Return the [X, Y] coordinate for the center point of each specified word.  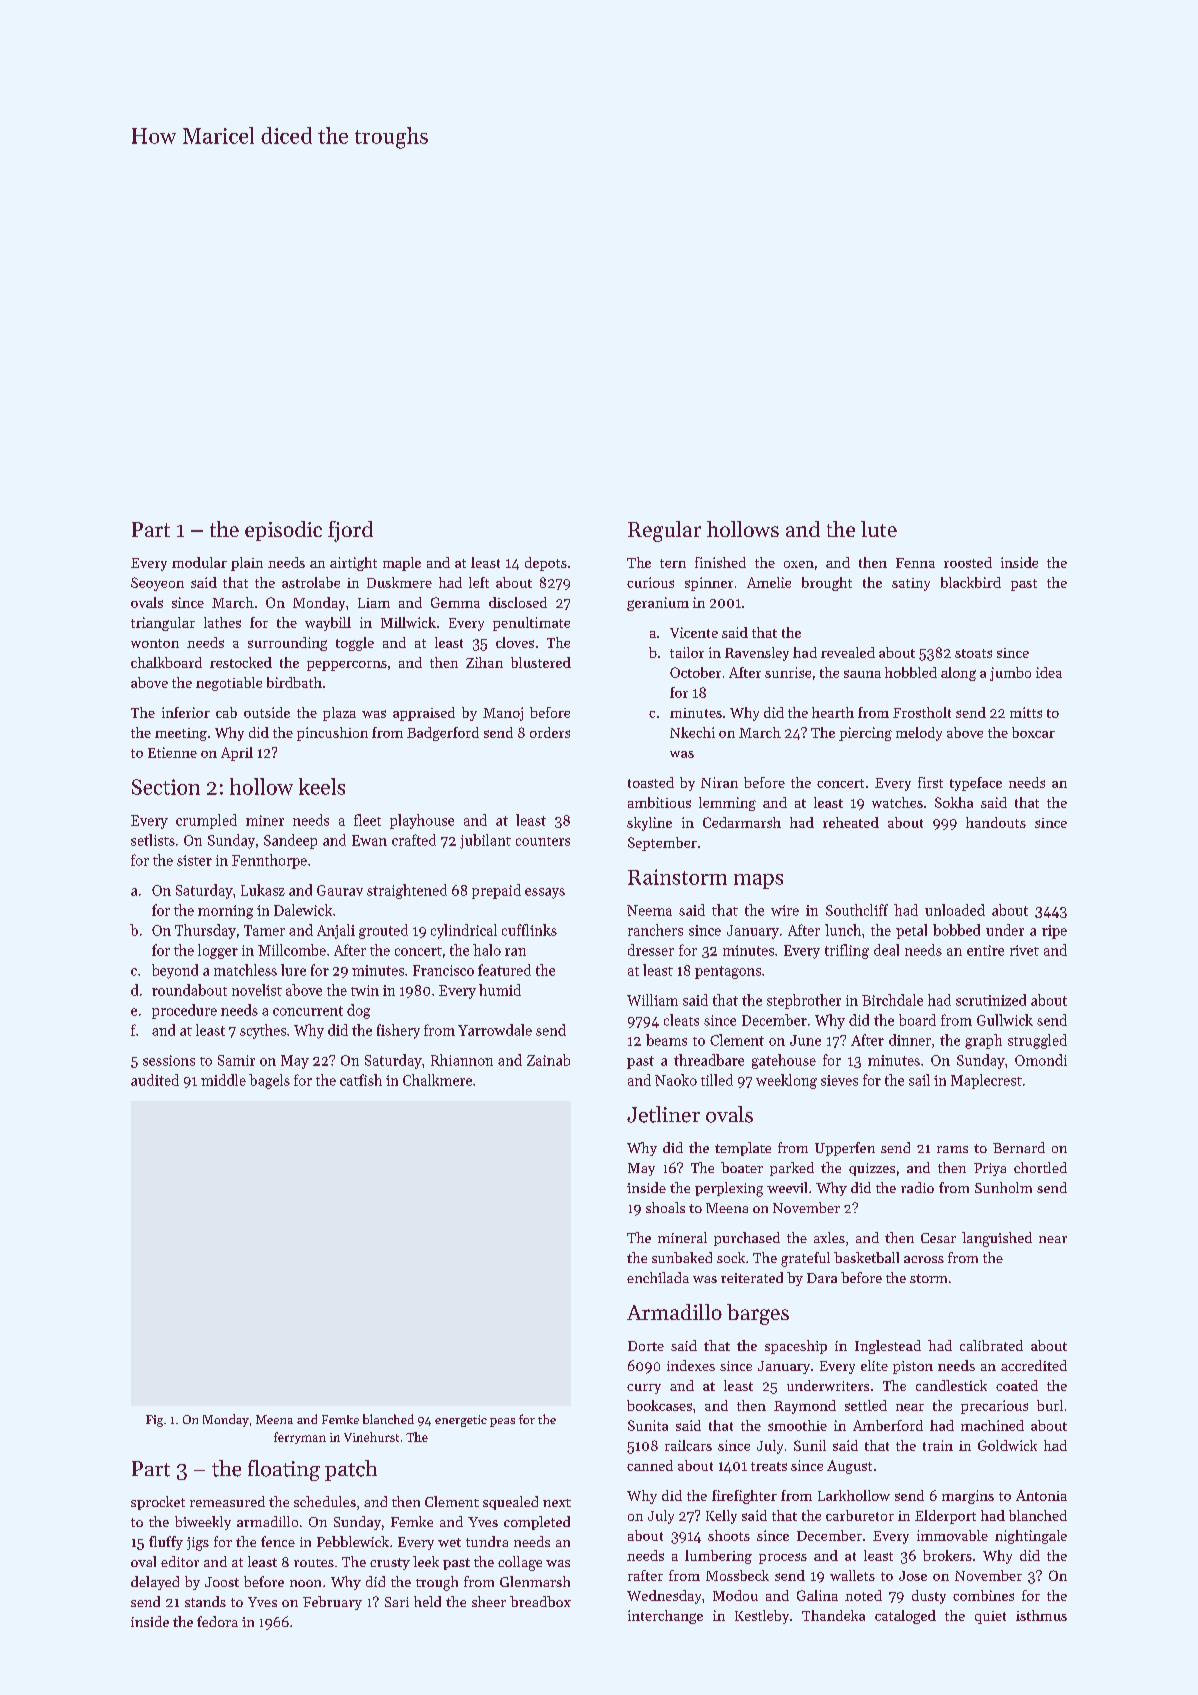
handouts [996, 822]
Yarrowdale [495, 1030]
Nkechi [692, 732]
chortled [1040, 1167]
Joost [222, 1582]
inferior [186, 712]
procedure [184, 1011]
